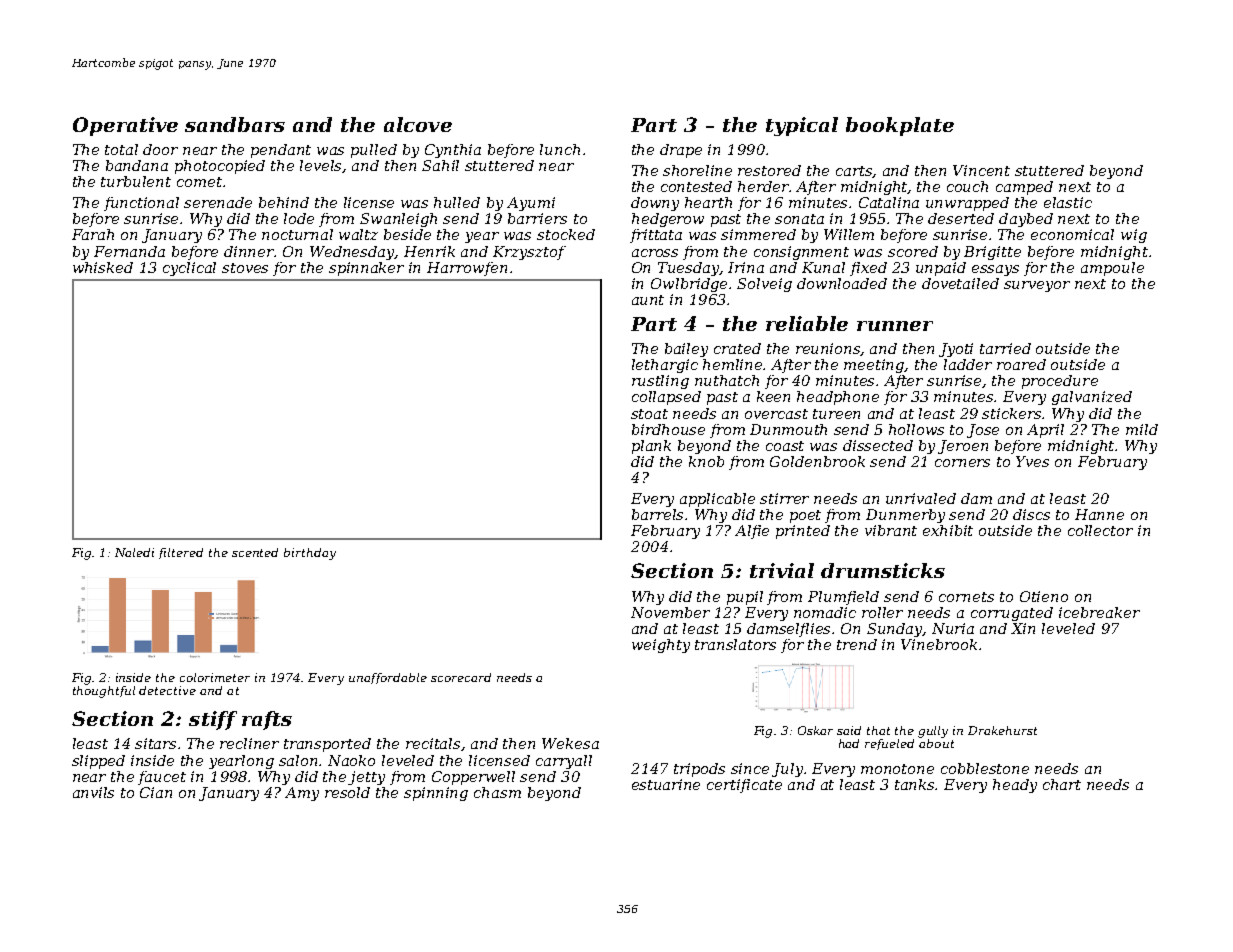  Describe the element at coordinates (968, 364) in the screenshot. I see `ladder` at that location.
